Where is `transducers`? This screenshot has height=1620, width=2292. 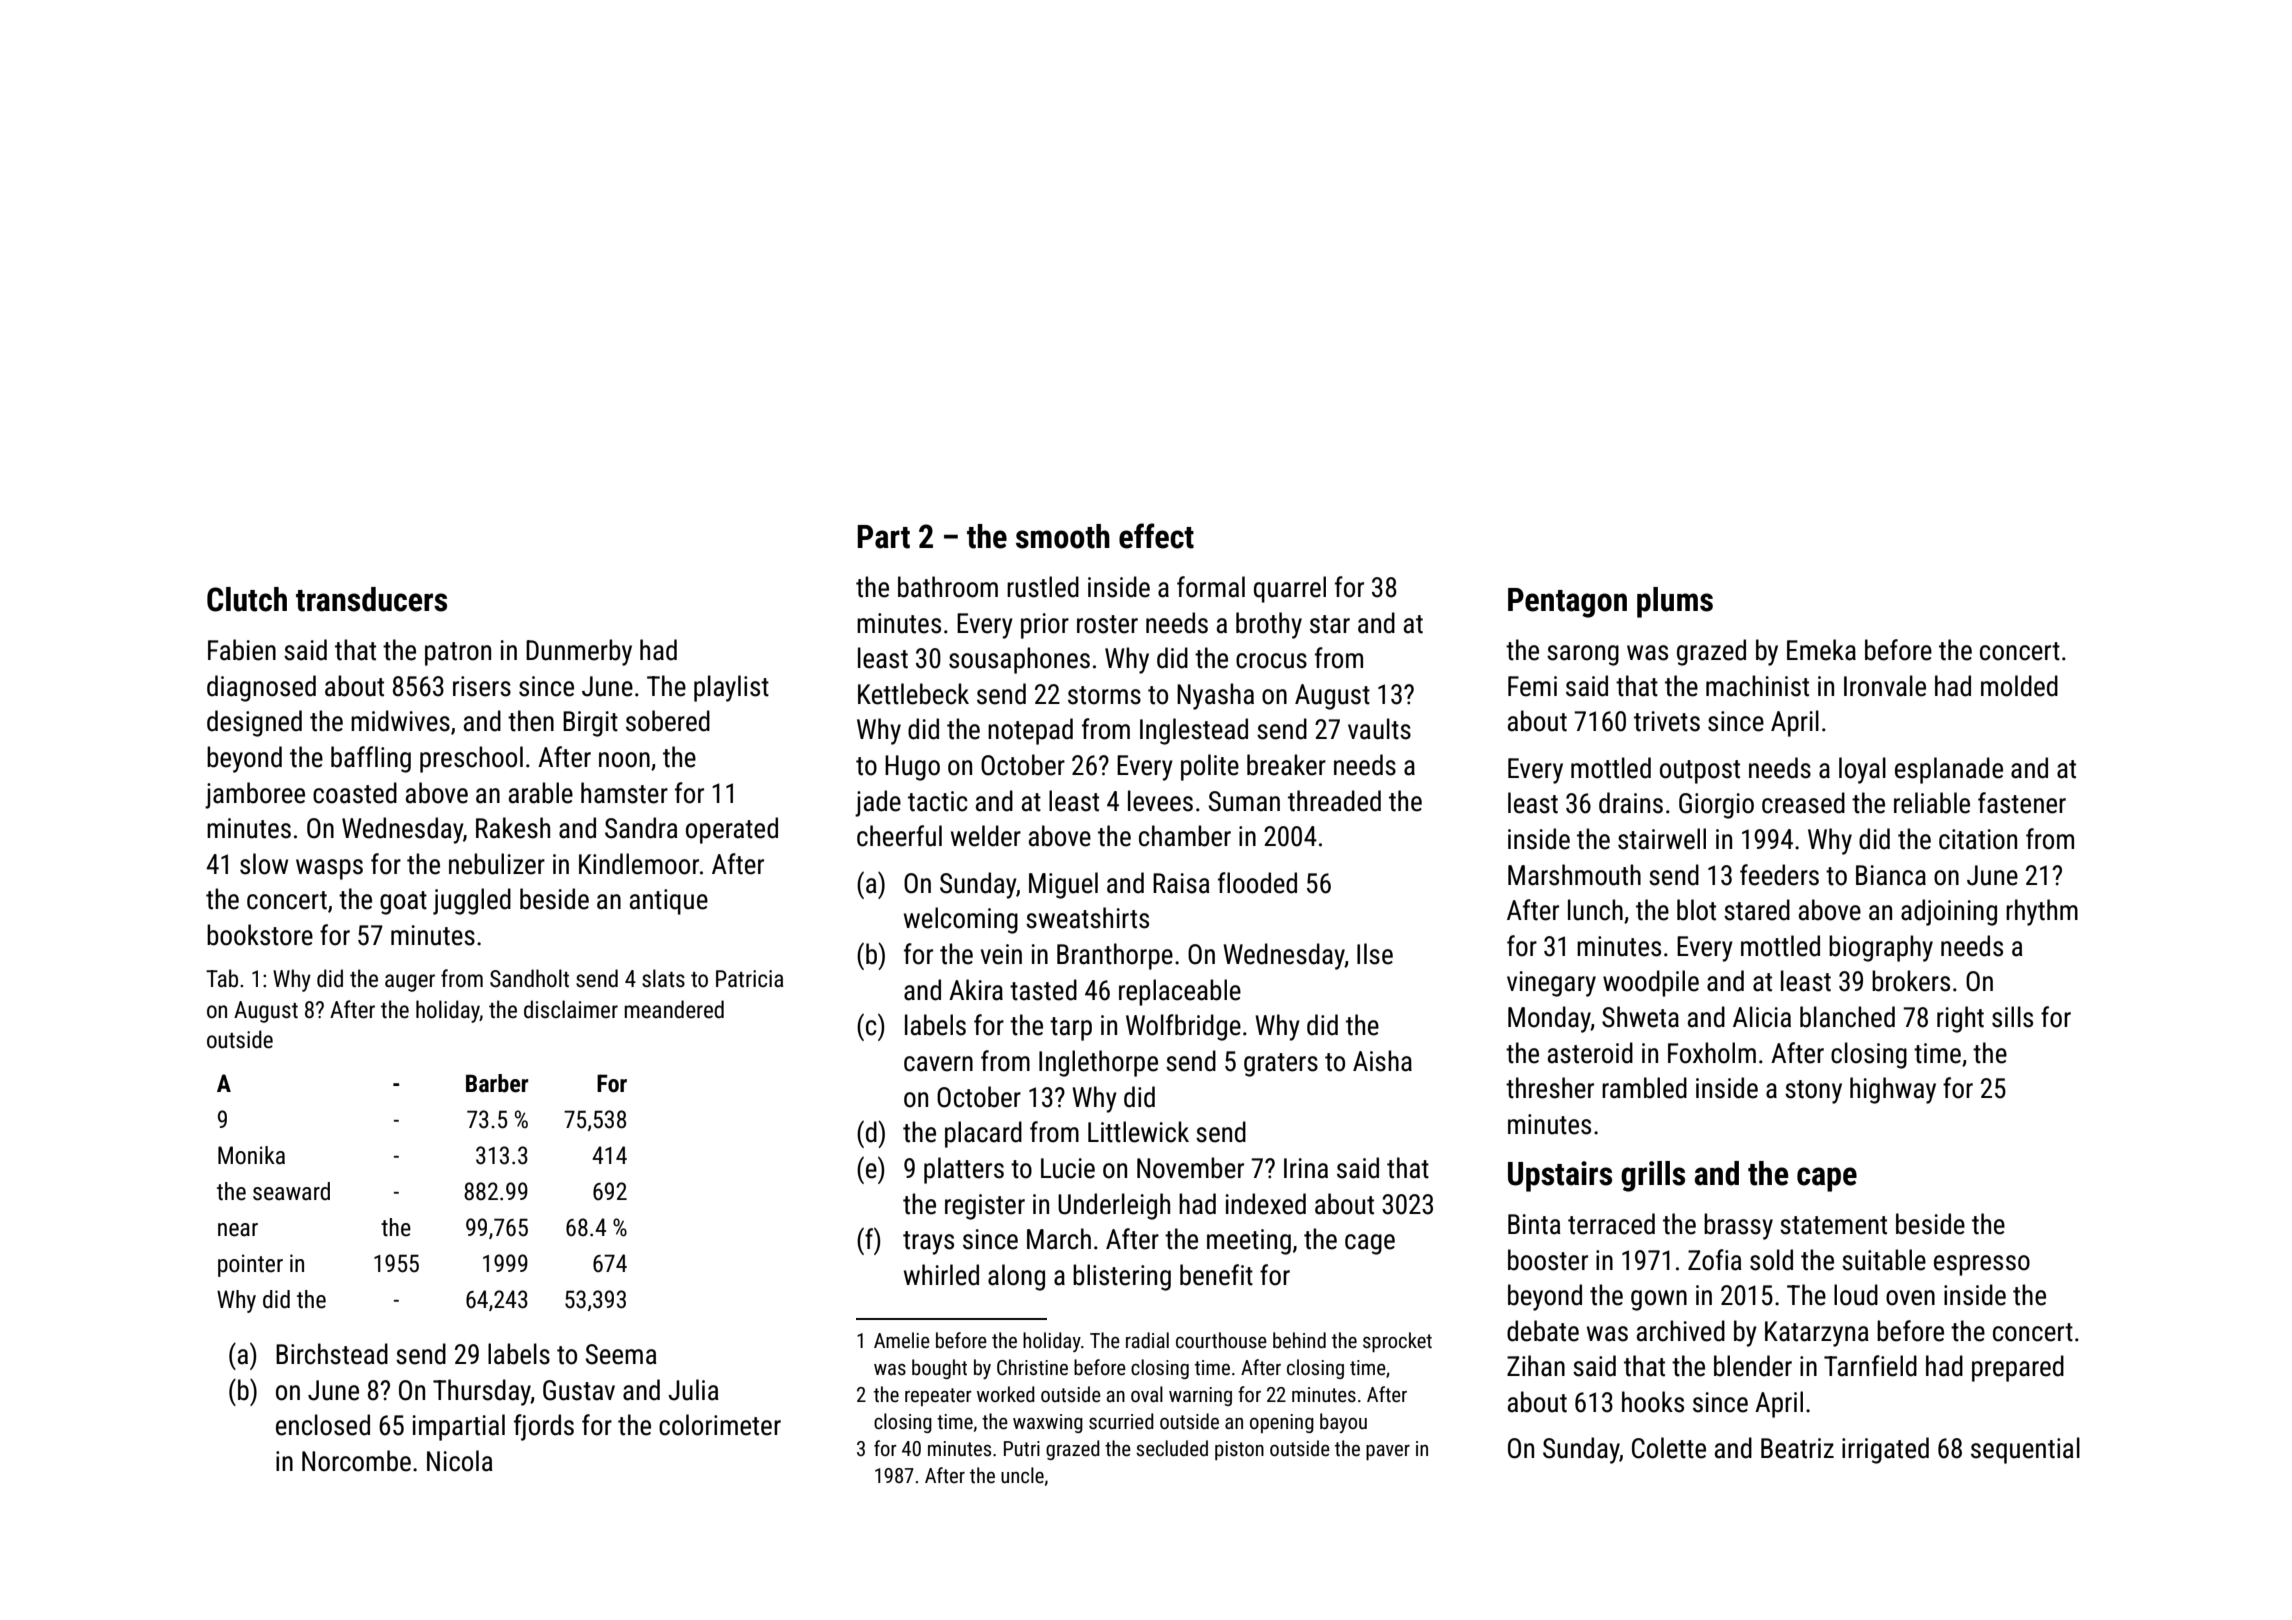 transducers is located at coordinates (371, 599).
